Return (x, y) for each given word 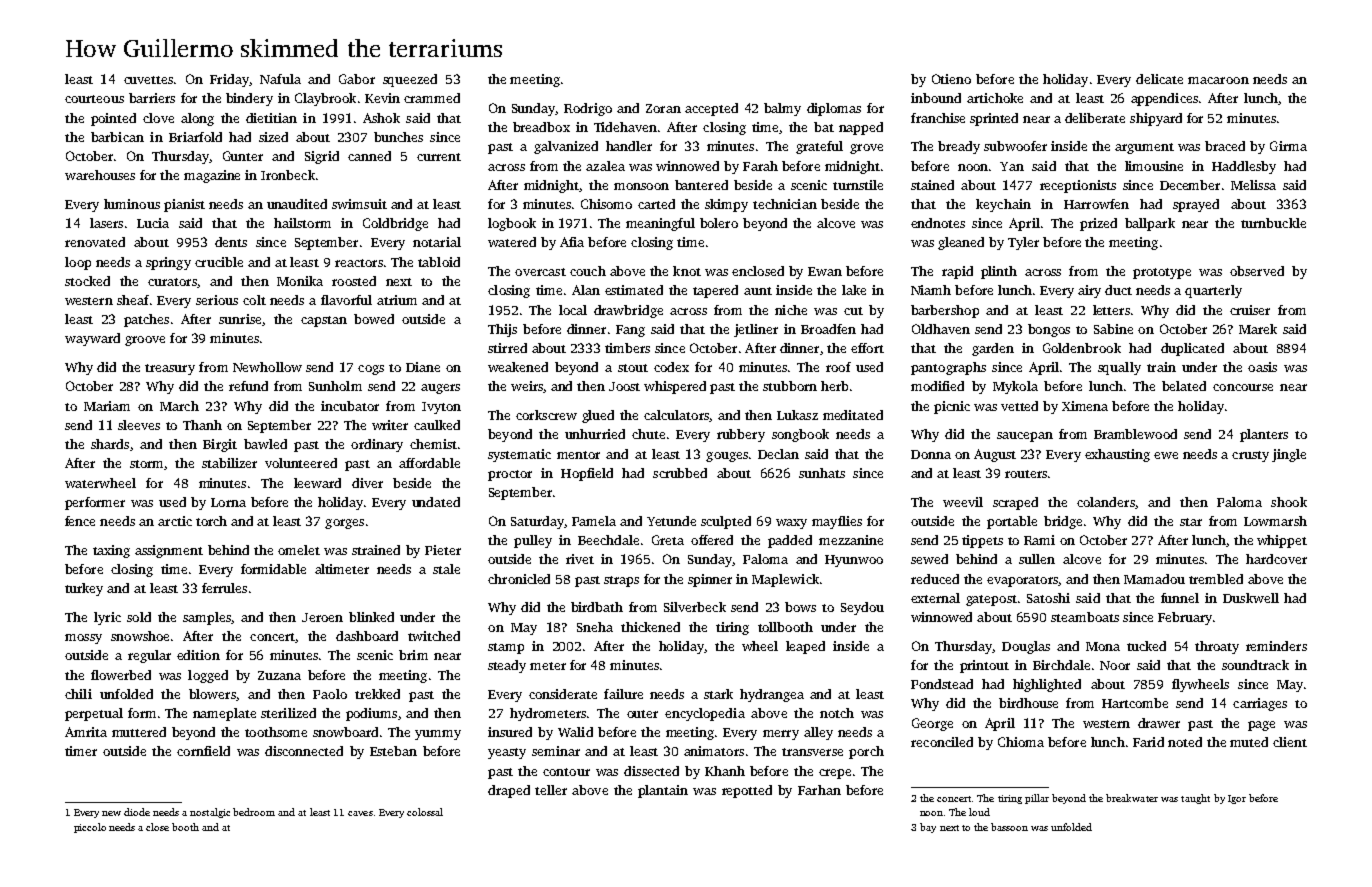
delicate (1159, 79)
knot (687, 271)
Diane (423, 367)
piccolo (90, 828)
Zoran (663, 108)
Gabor (357, 79)
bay (928, 828)
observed (1257, 271)
